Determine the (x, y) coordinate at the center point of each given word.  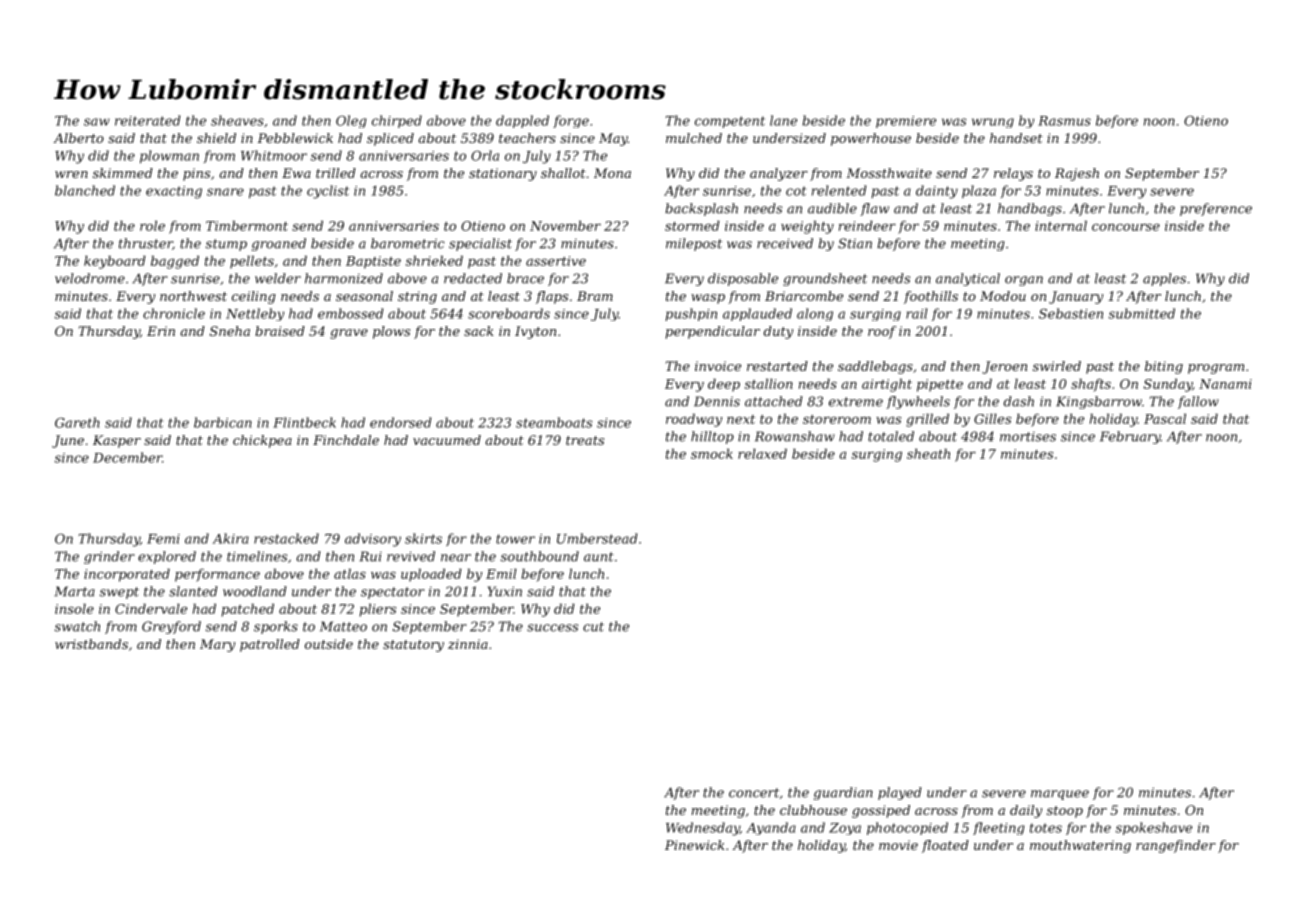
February (1130, 437)
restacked (286, 538)
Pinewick (695, 845)
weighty (807, 227)
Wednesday (703, 829)
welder (278, 278)
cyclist (328, 192)
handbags (1030, 209)
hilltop (712, 437)
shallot (563, 173)
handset (1016, 138)
